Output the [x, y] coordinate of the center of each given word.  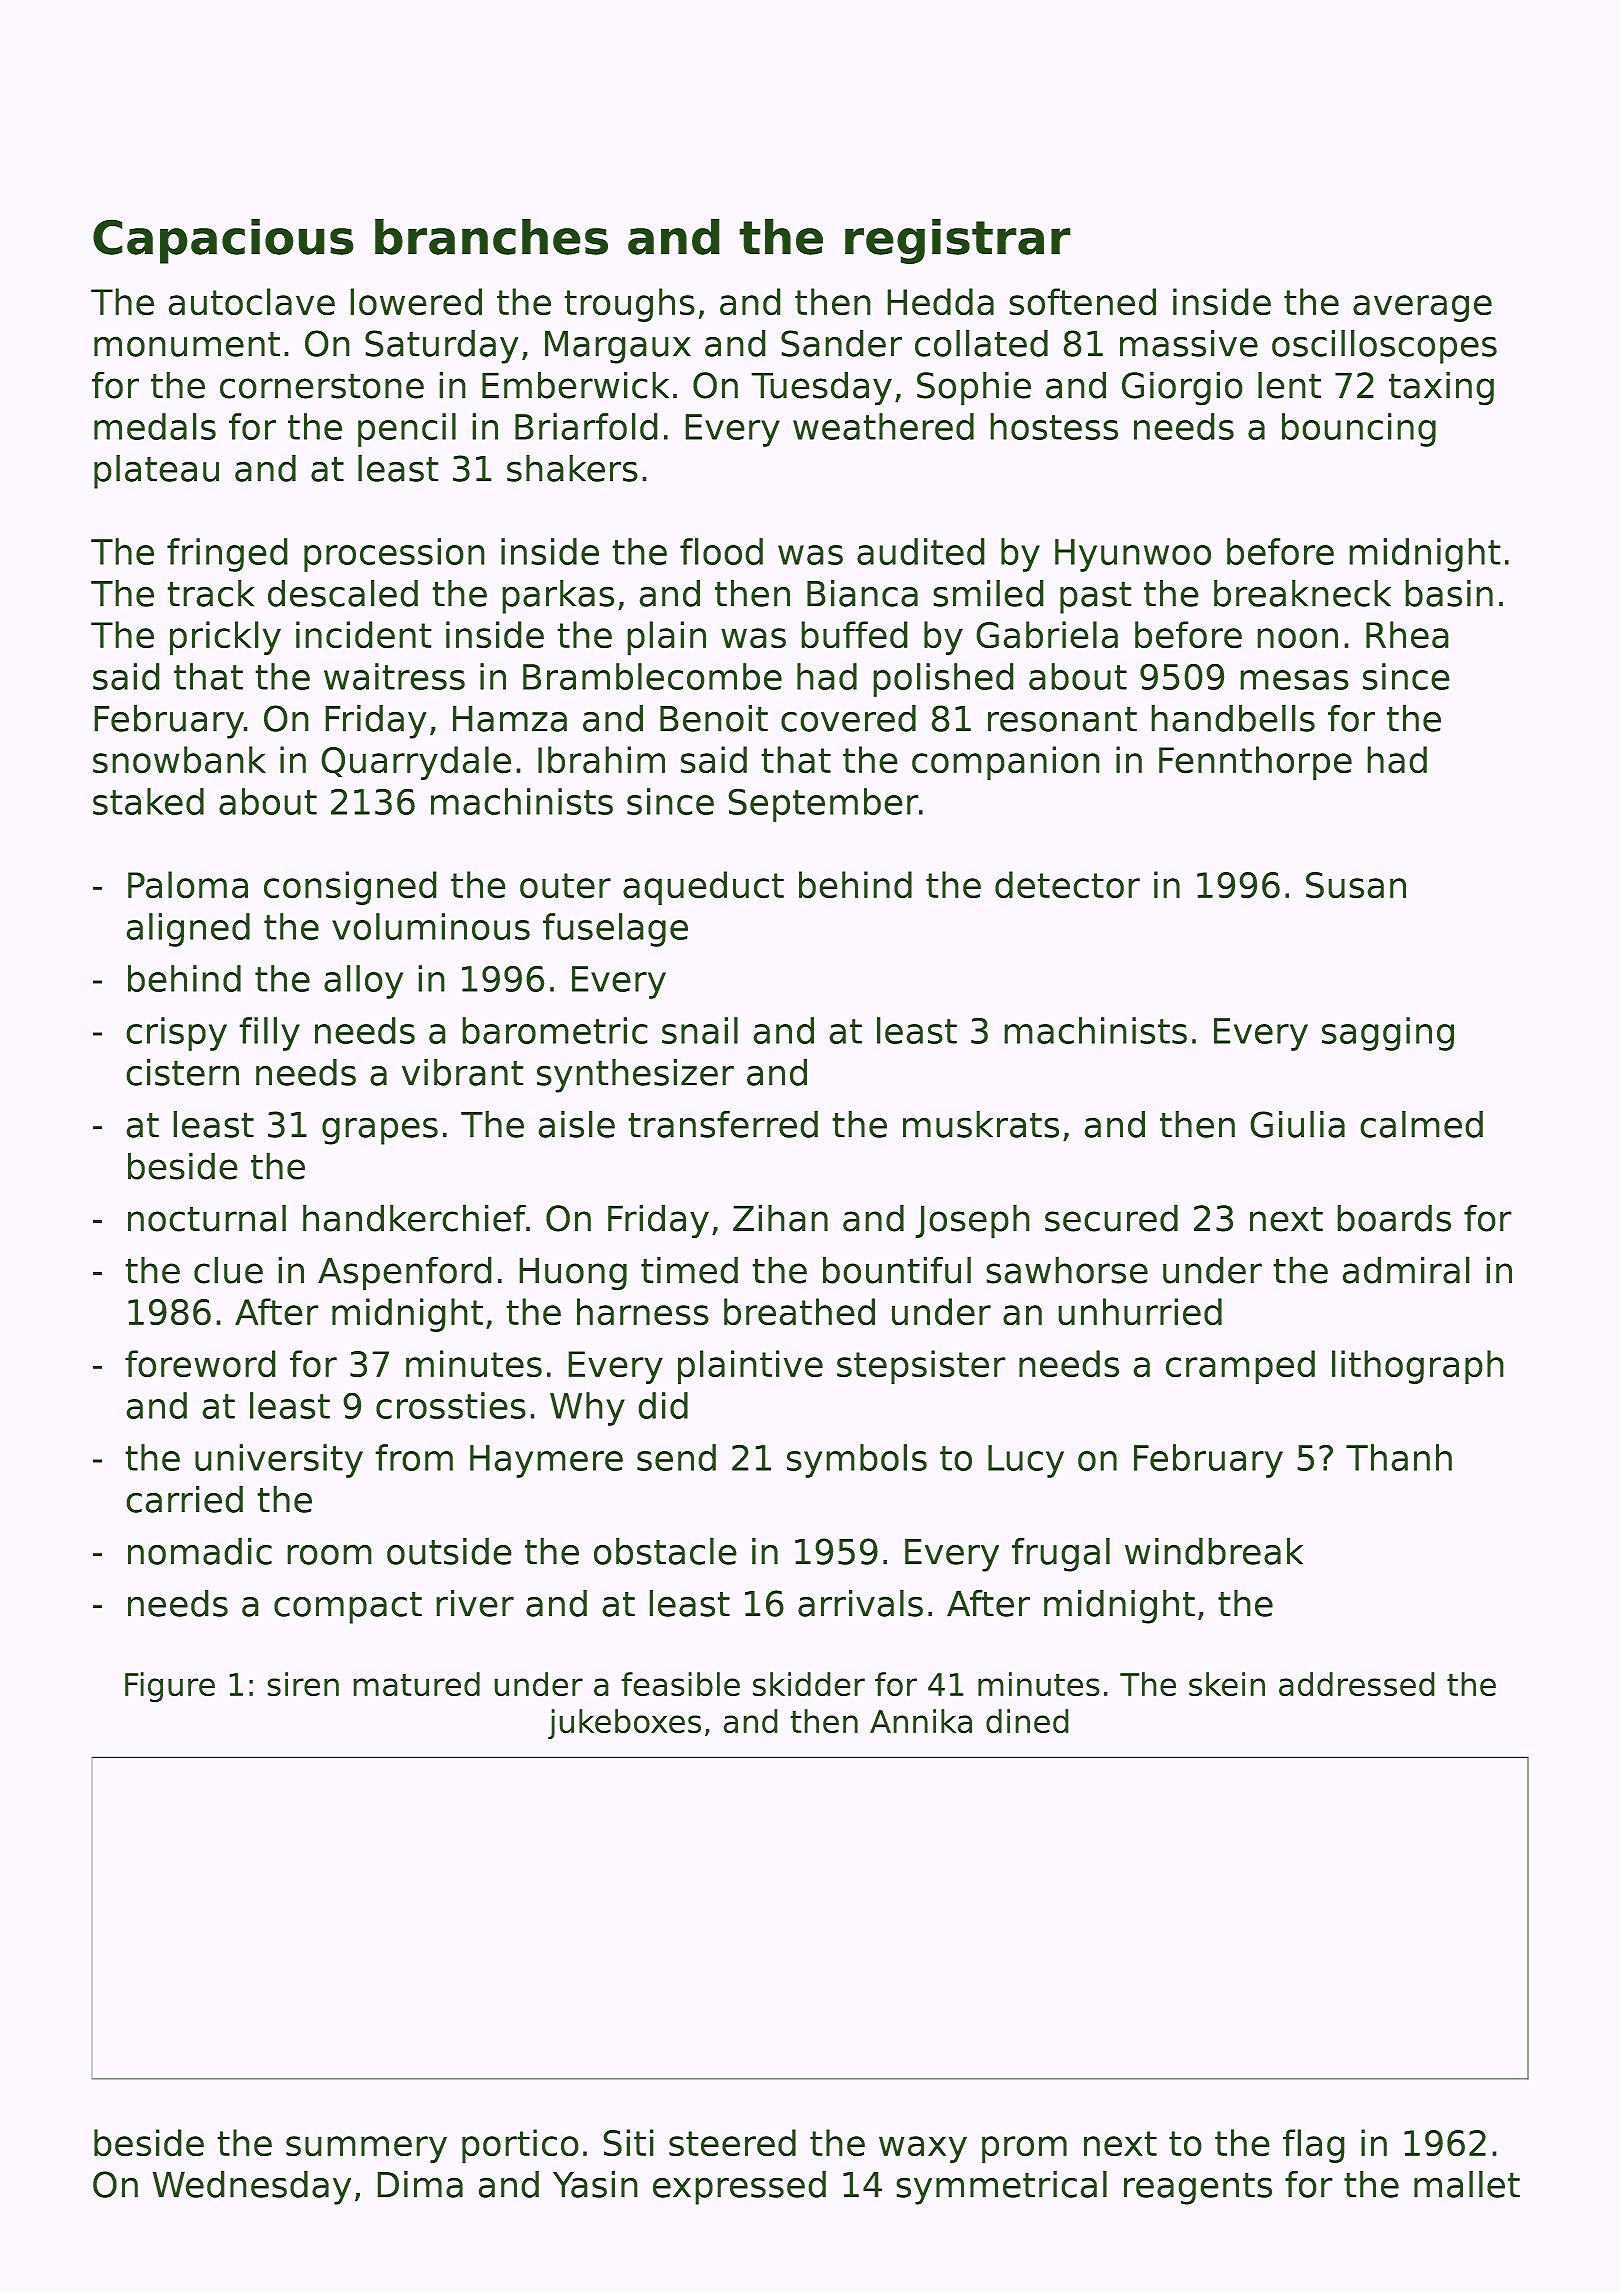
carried [184, 1499]
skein [1227, 1684]
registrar [958, 241]
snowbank [179, 760]
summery [366, 2149]
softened [1082, 302]
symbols [857, 1461]
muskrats [981, 1124]
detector [1067, 885]
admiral [1406, 1270]
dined [1027, 1721]
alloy [363, 982]
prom [1024, 2149]
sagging [1388, 1034]
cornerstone [322, 386]
